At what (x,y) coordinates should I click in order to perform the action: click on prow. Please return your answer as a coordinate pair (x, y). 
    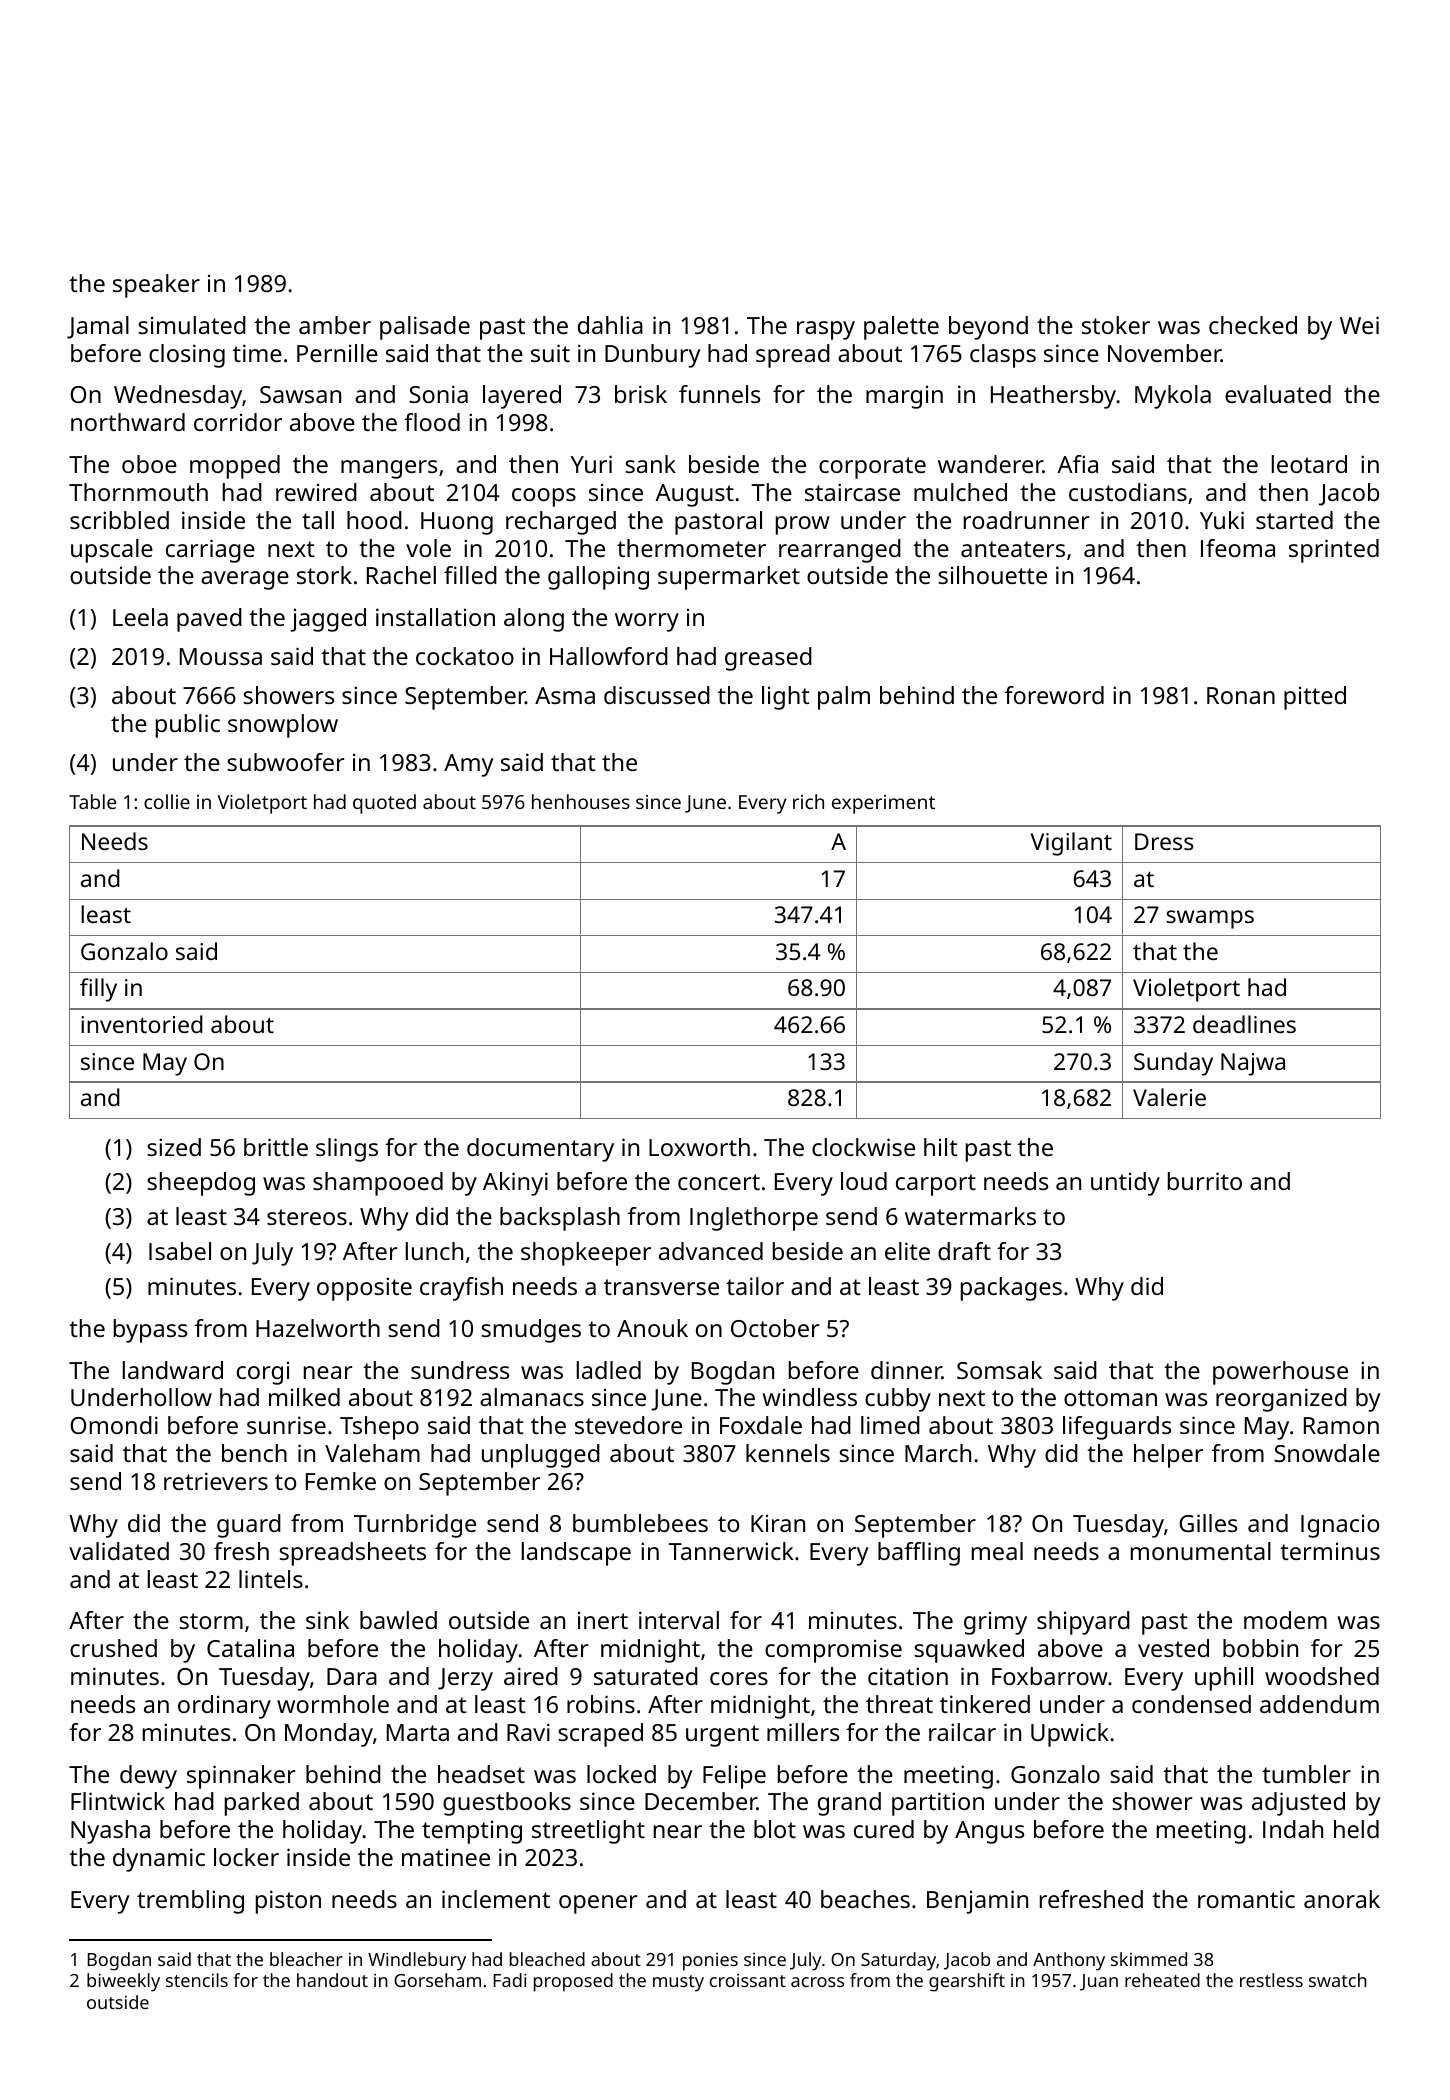
    Looking at the image, I should click on (803, 525).
